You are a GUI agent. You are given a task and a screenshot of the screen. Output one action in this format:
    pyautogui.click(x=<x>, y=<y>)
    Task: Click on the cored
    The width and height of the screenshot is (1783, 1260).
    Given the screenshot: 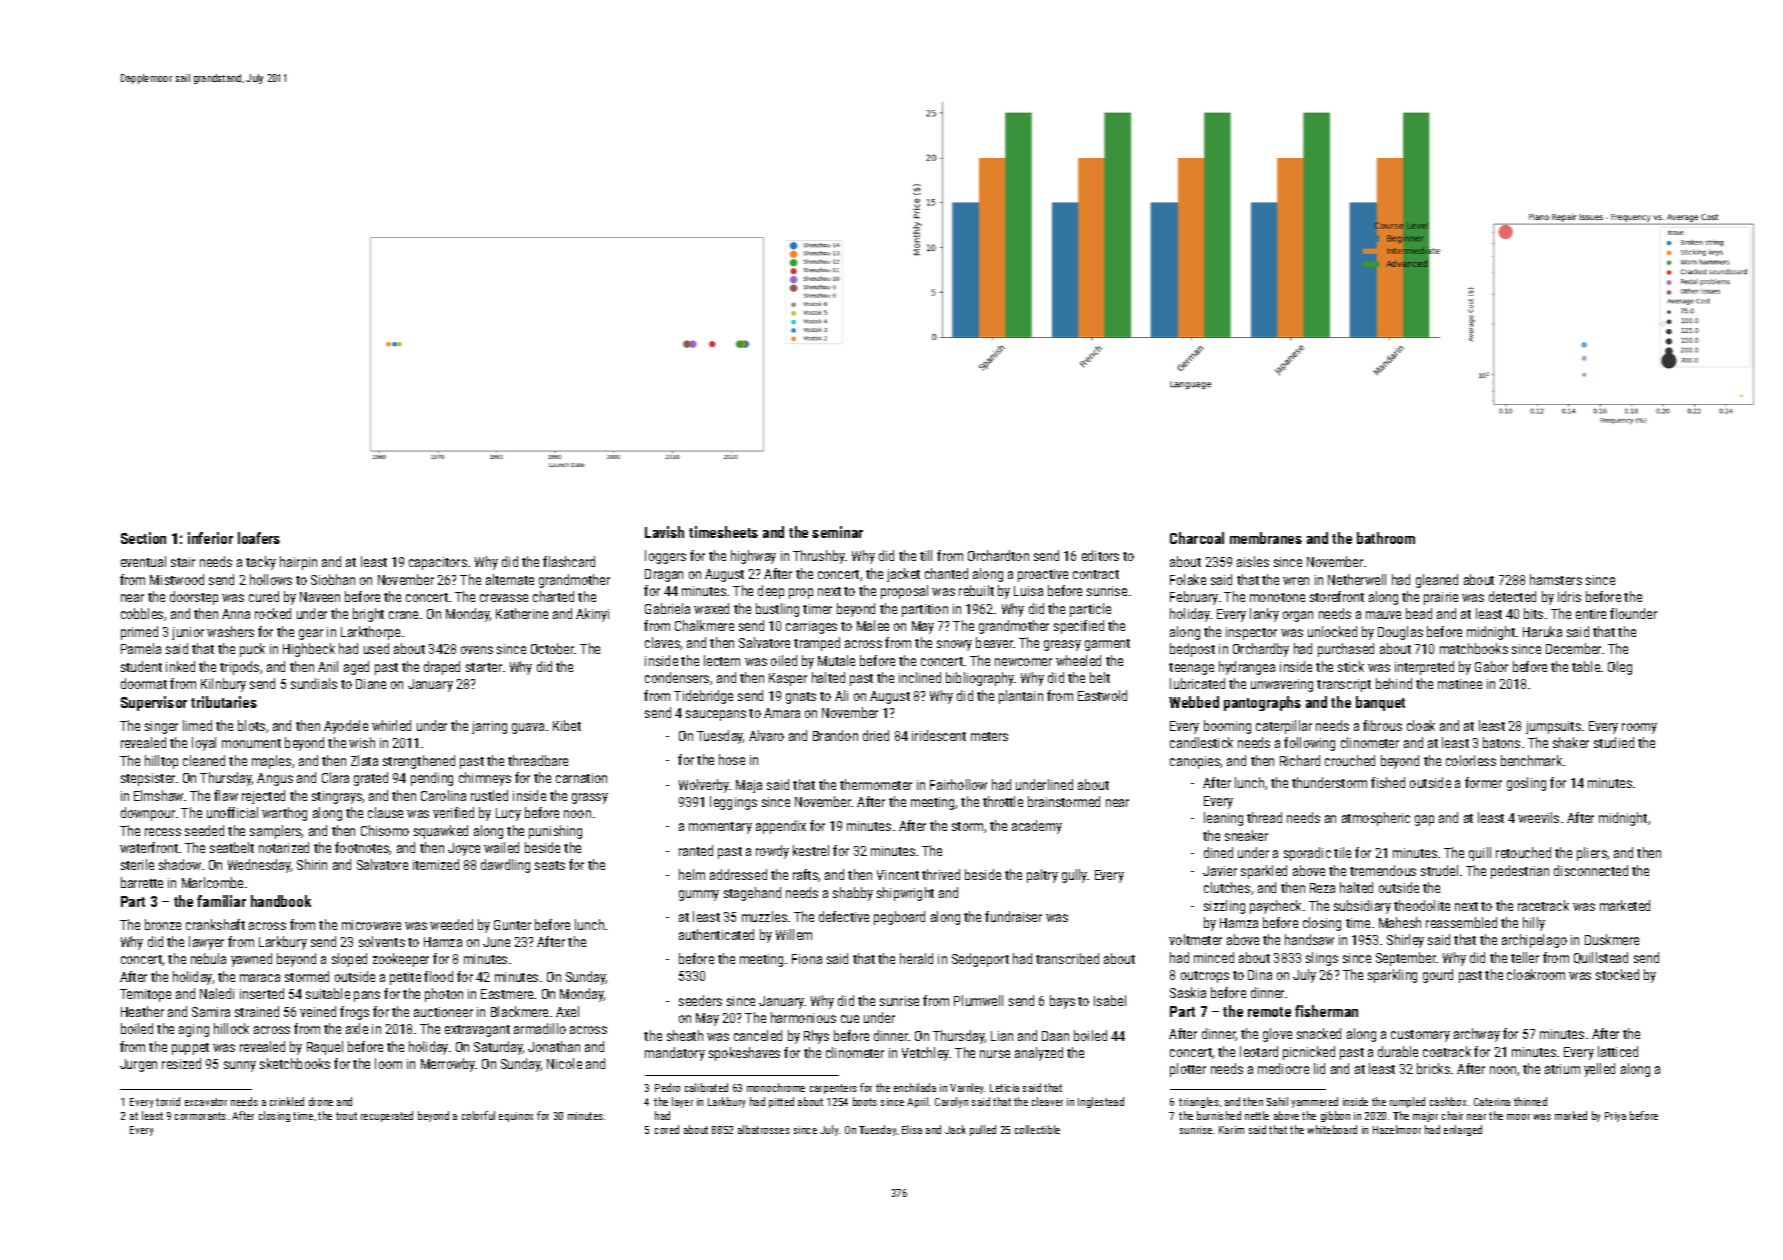 What is the action you would take?
    pyautogui.click(x=667, y=1129)
